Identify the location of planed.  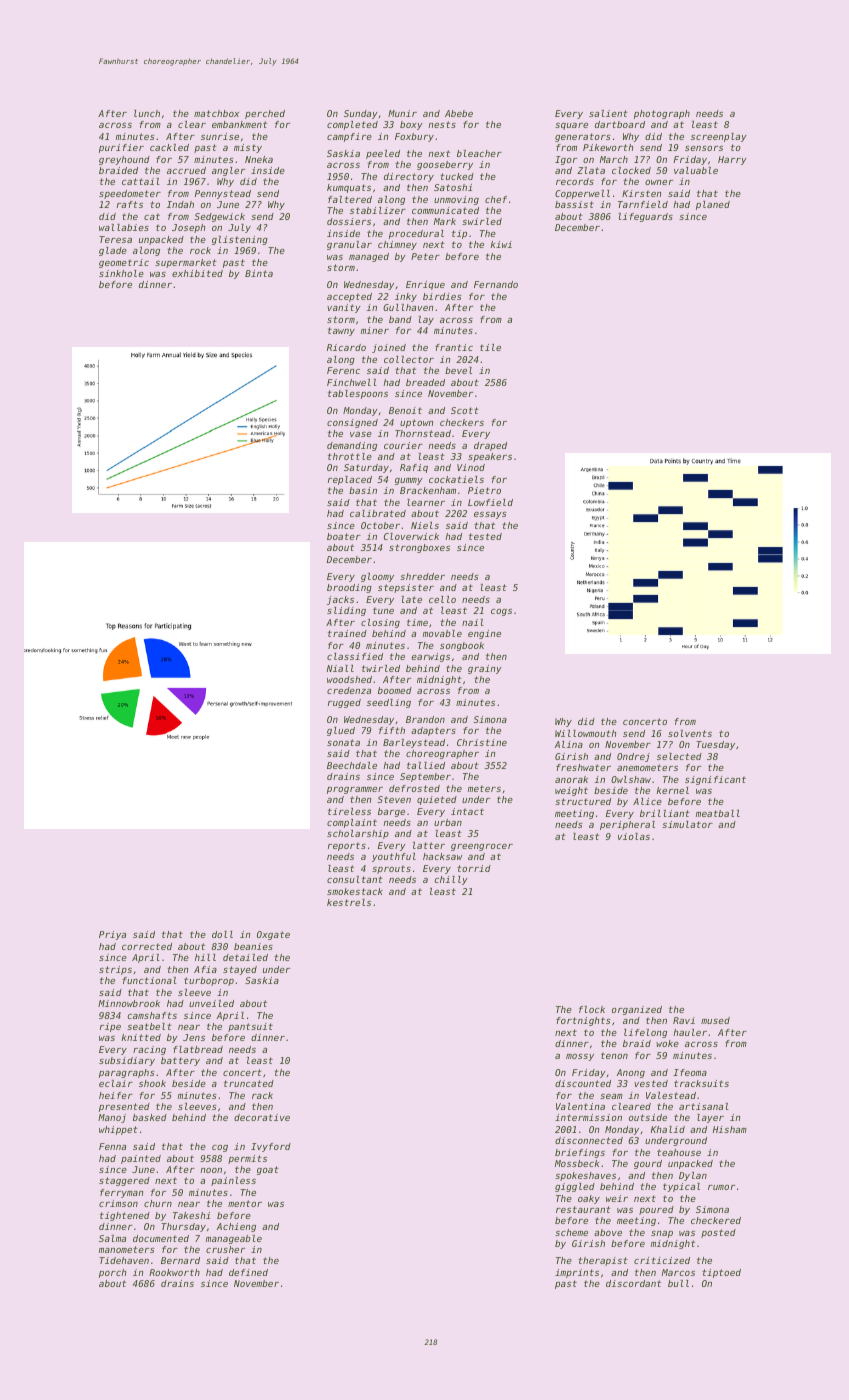
(713, 205).
